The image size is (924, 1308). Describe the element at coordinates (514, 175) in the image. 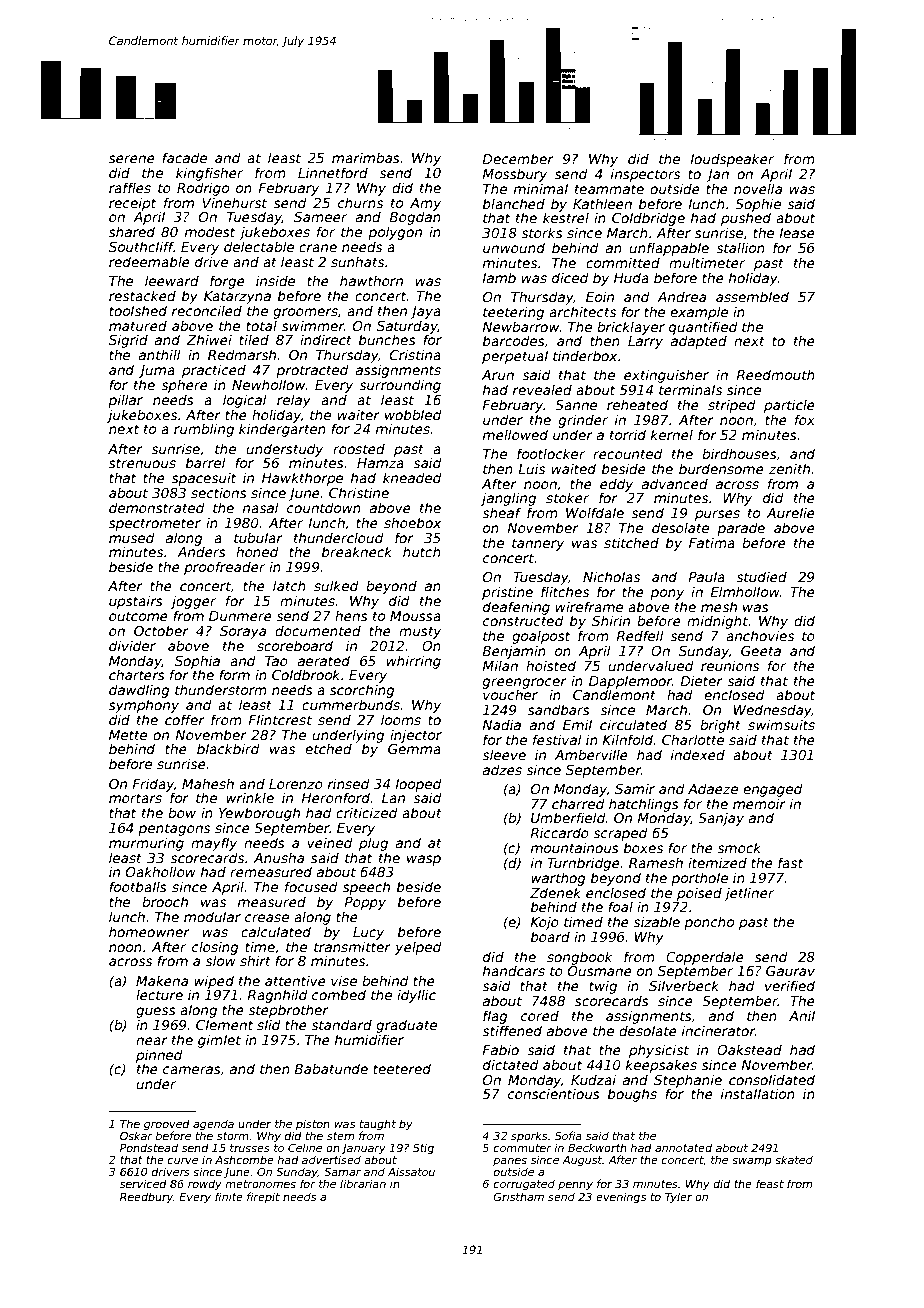

I see `Mossbury` at that location.
